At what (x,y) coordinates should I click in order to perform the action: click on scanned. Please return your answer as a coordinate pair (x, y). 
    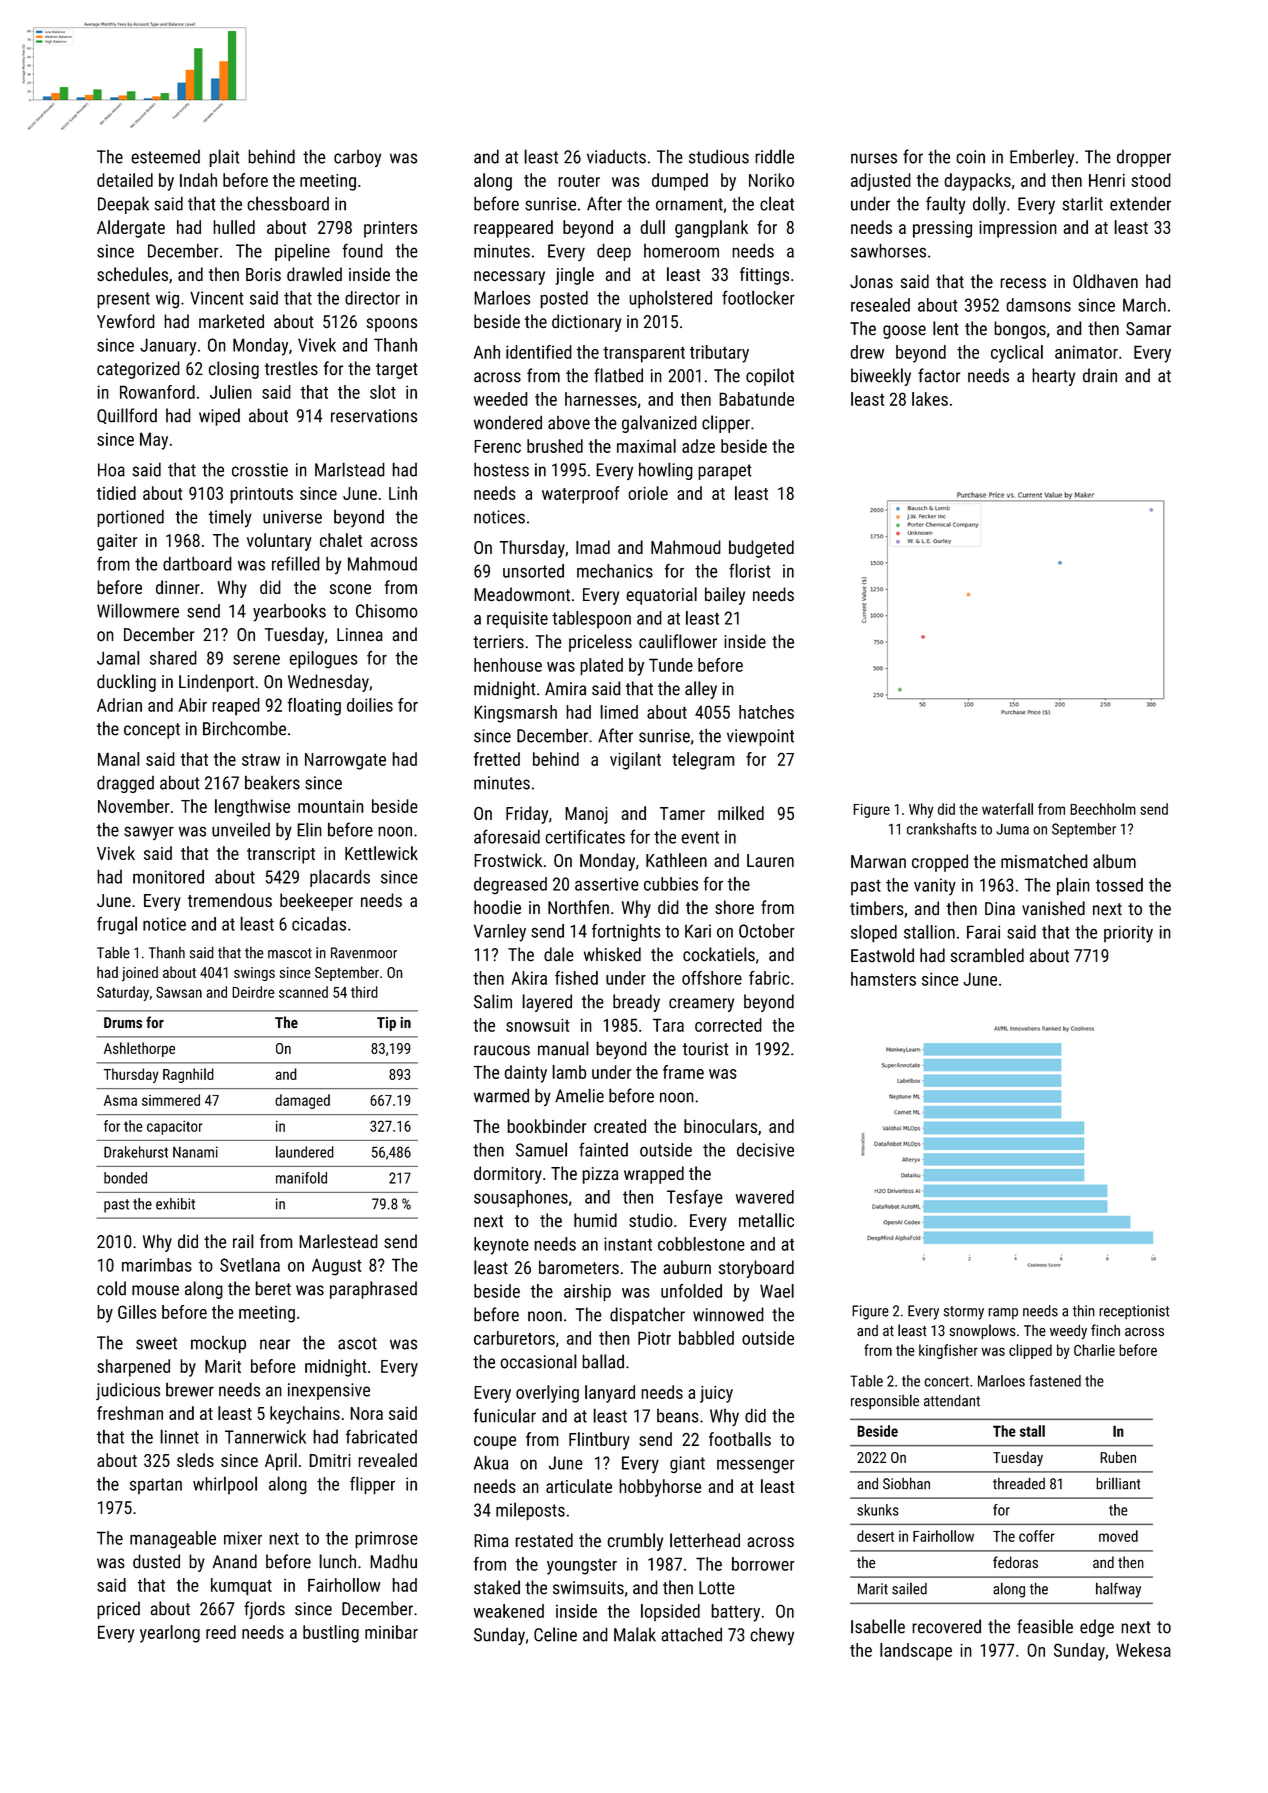
    Looking at the image, I should click on (303, 992).
